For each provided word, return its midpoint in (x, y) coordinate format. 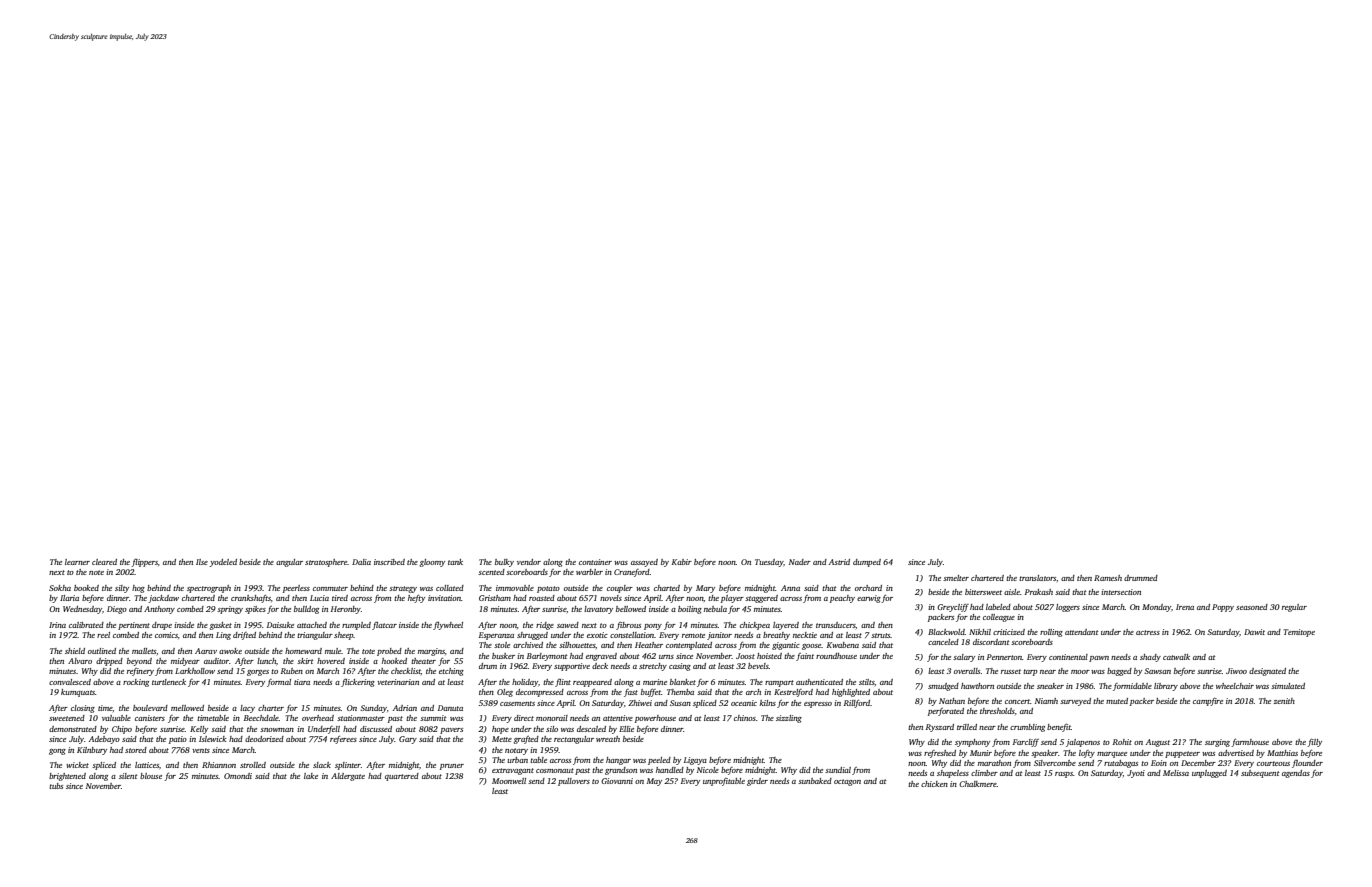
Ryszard (940, 728)
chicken (934, 784)
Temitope (1299, 633)
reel (103, 635)
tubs (56, 786)
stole (502, 645)
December (1198, 763)
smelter (956, 578)
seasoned (1252, 607)
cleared (104, 562)
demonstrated (73, 729)
